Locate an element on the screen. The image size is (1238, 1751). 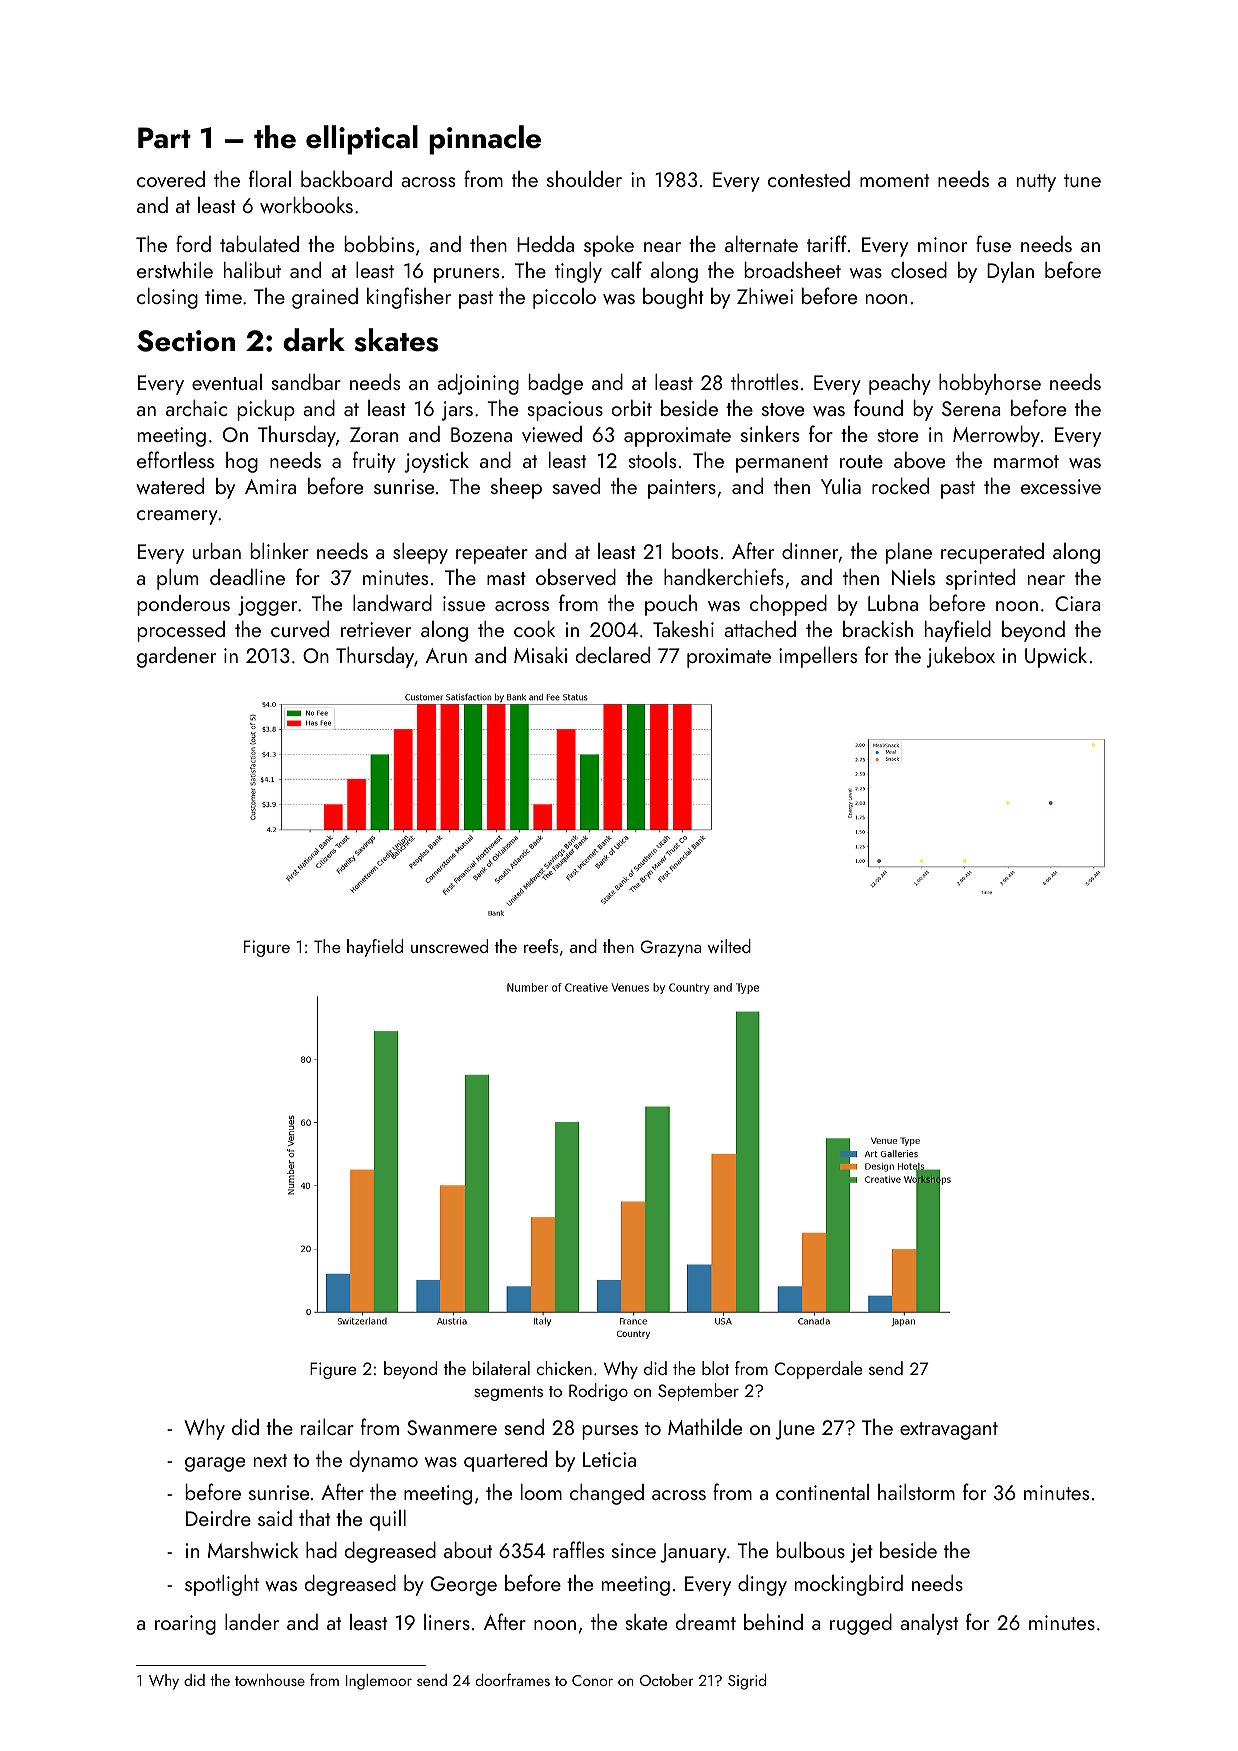
elliptical is located at coordinates (362, 140).
